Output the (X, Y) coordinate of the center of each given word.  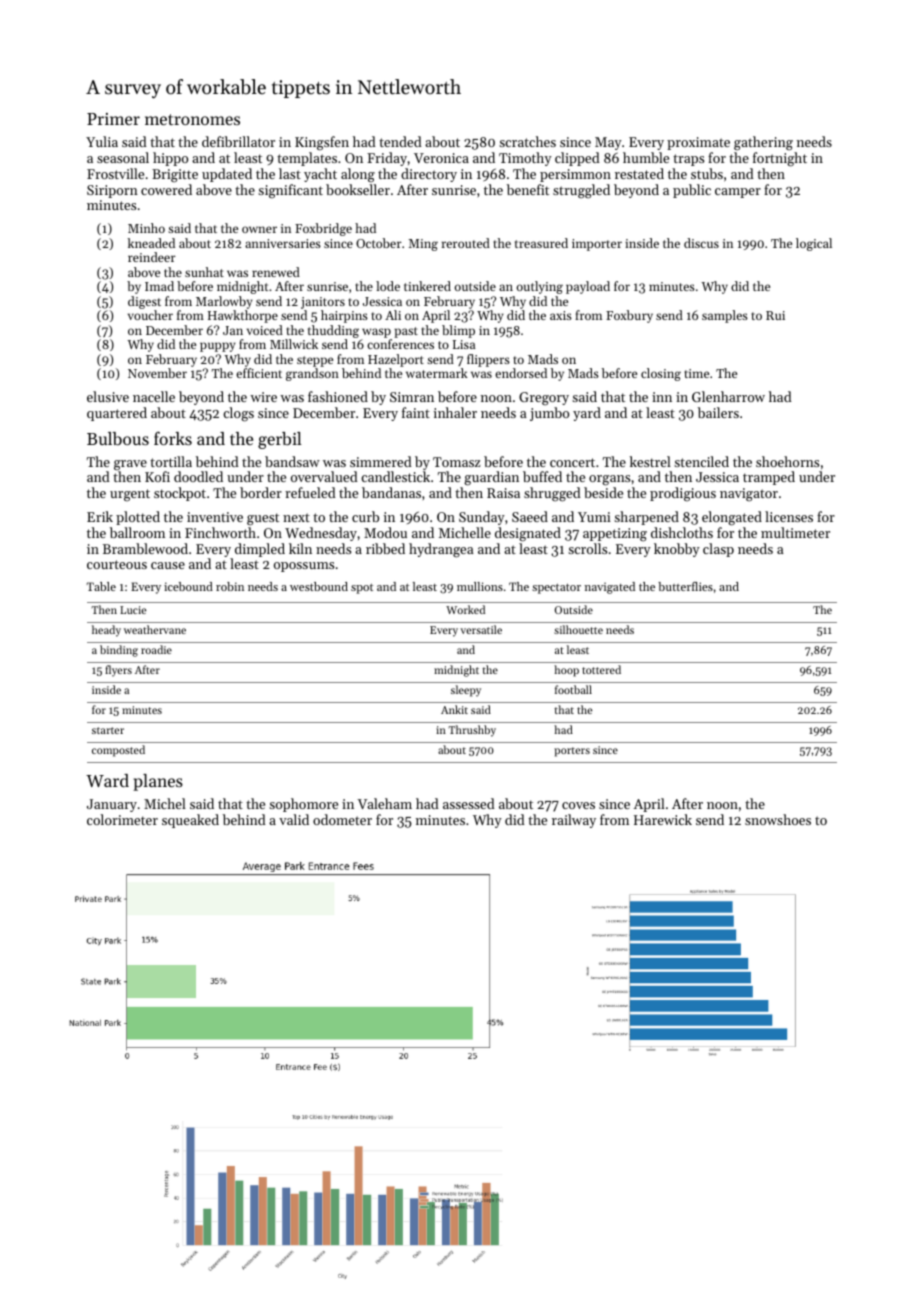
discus (701, 243)
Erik (100, 516)
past (406, 332)
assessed (469, 803)
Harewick (663, 819)
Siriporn (112, 191)
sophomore (303, 805)
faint (416, 412)
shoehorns (787, 461)
